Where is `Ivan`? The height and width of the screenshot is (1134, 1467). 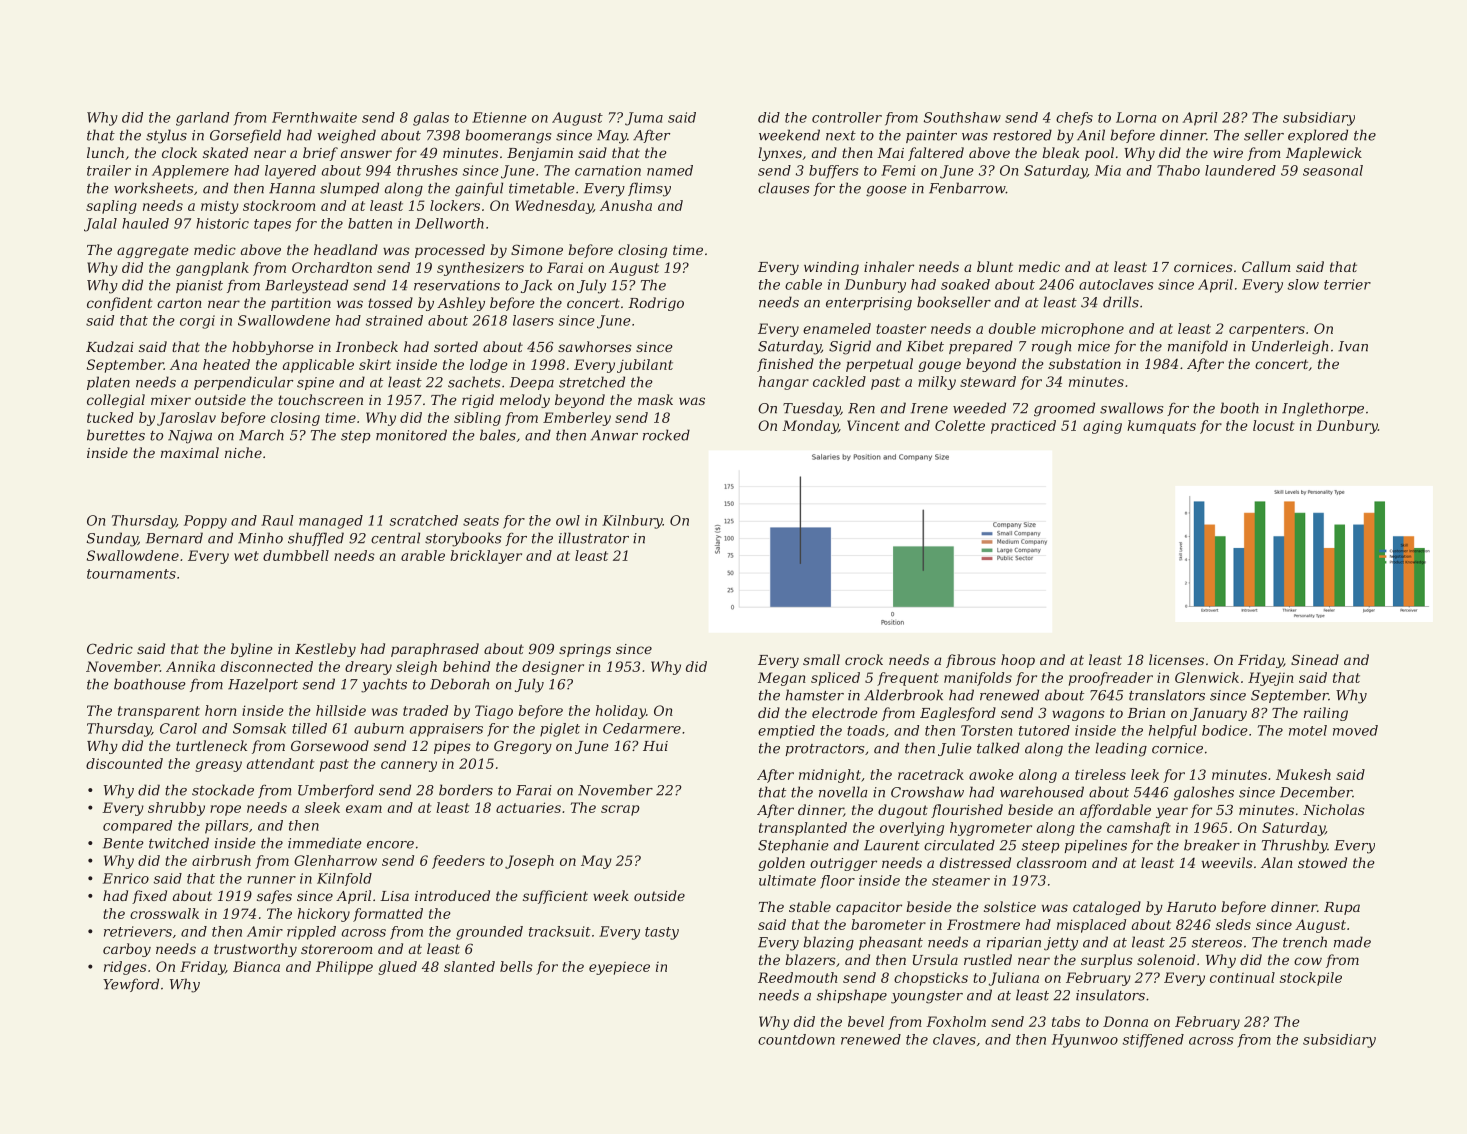
Ivan is located at coordinates (1353, 346).
